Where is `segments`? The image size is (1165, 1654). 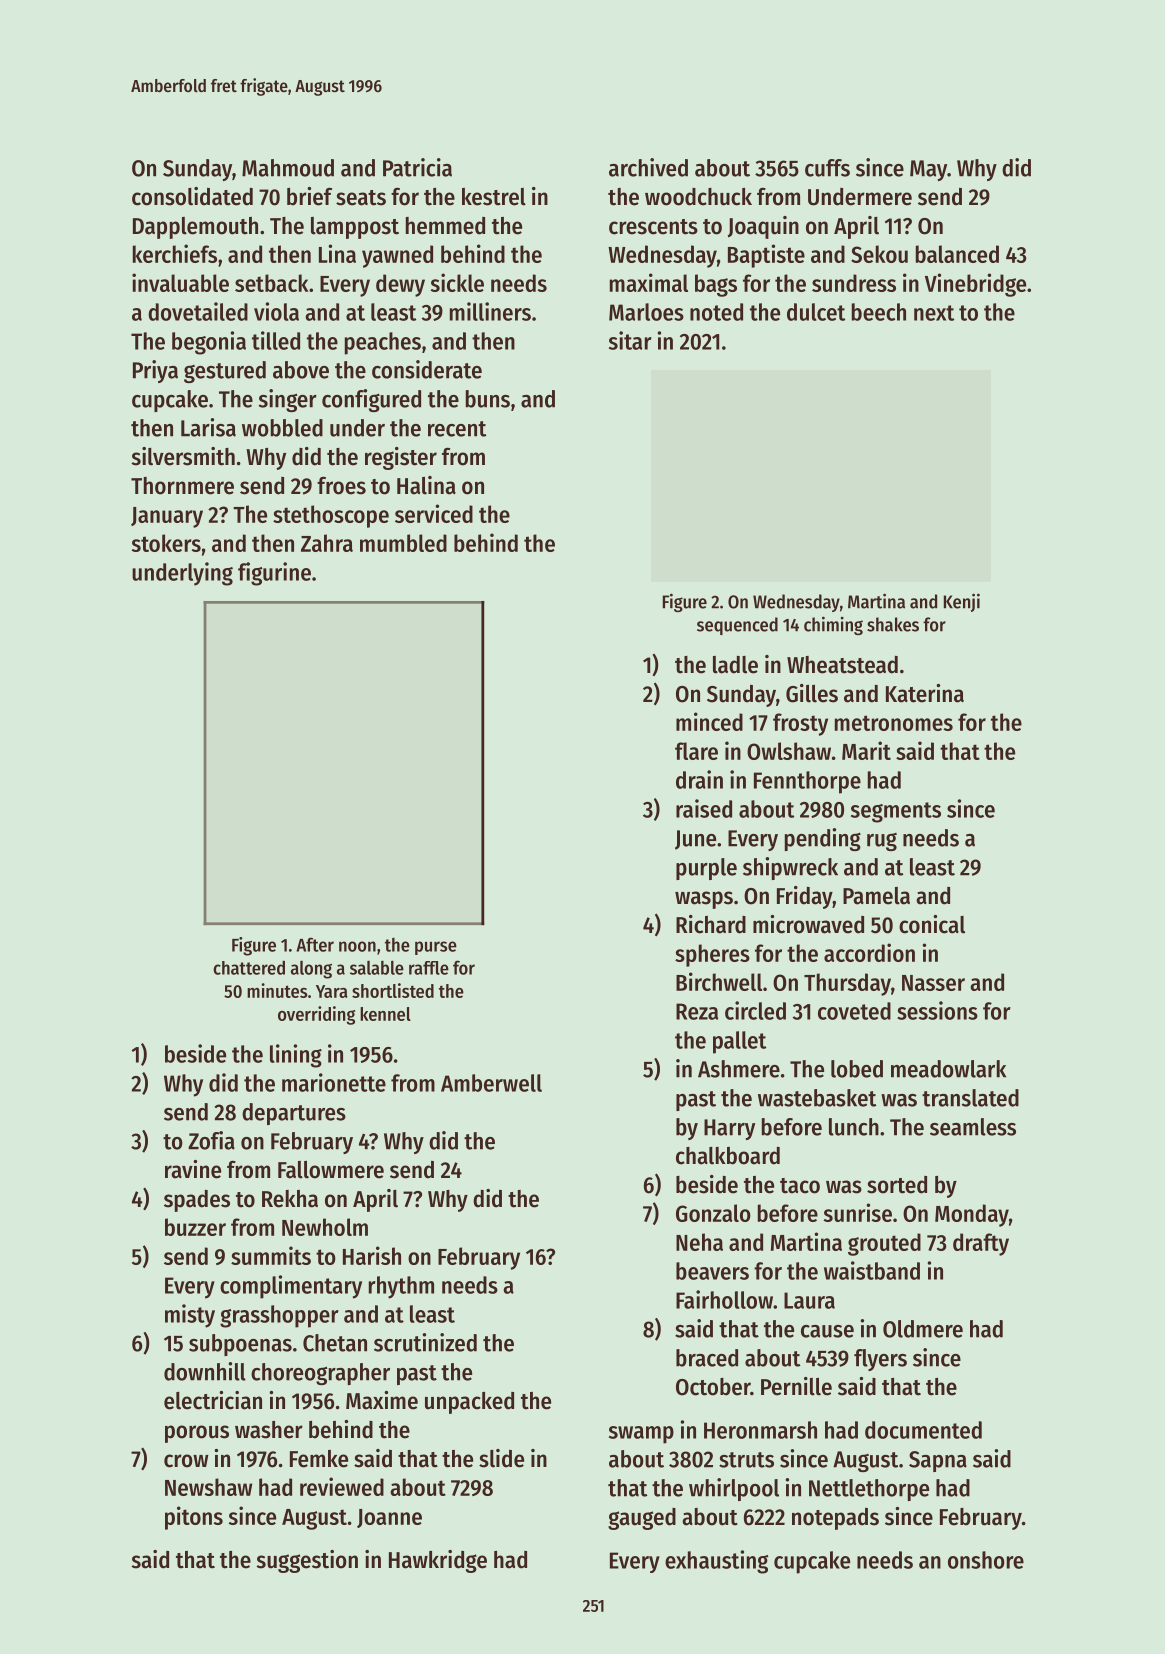 segments is located at coordinates (896, 812).
